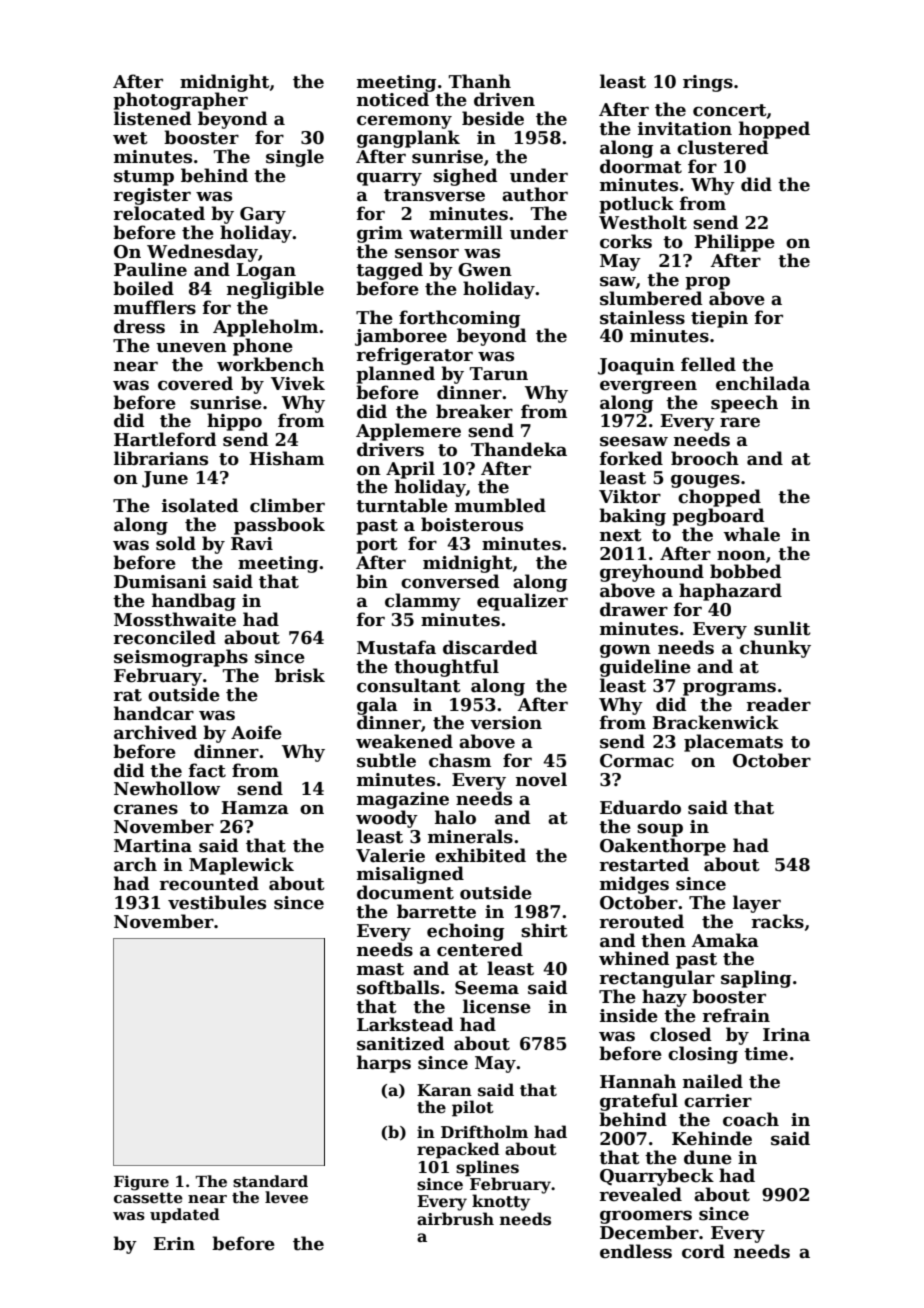 The image size is (924, 1308). What do you see at coordinates (708, 83) in the screenshot?
I see `rings` at bounding box center [708, 83].
